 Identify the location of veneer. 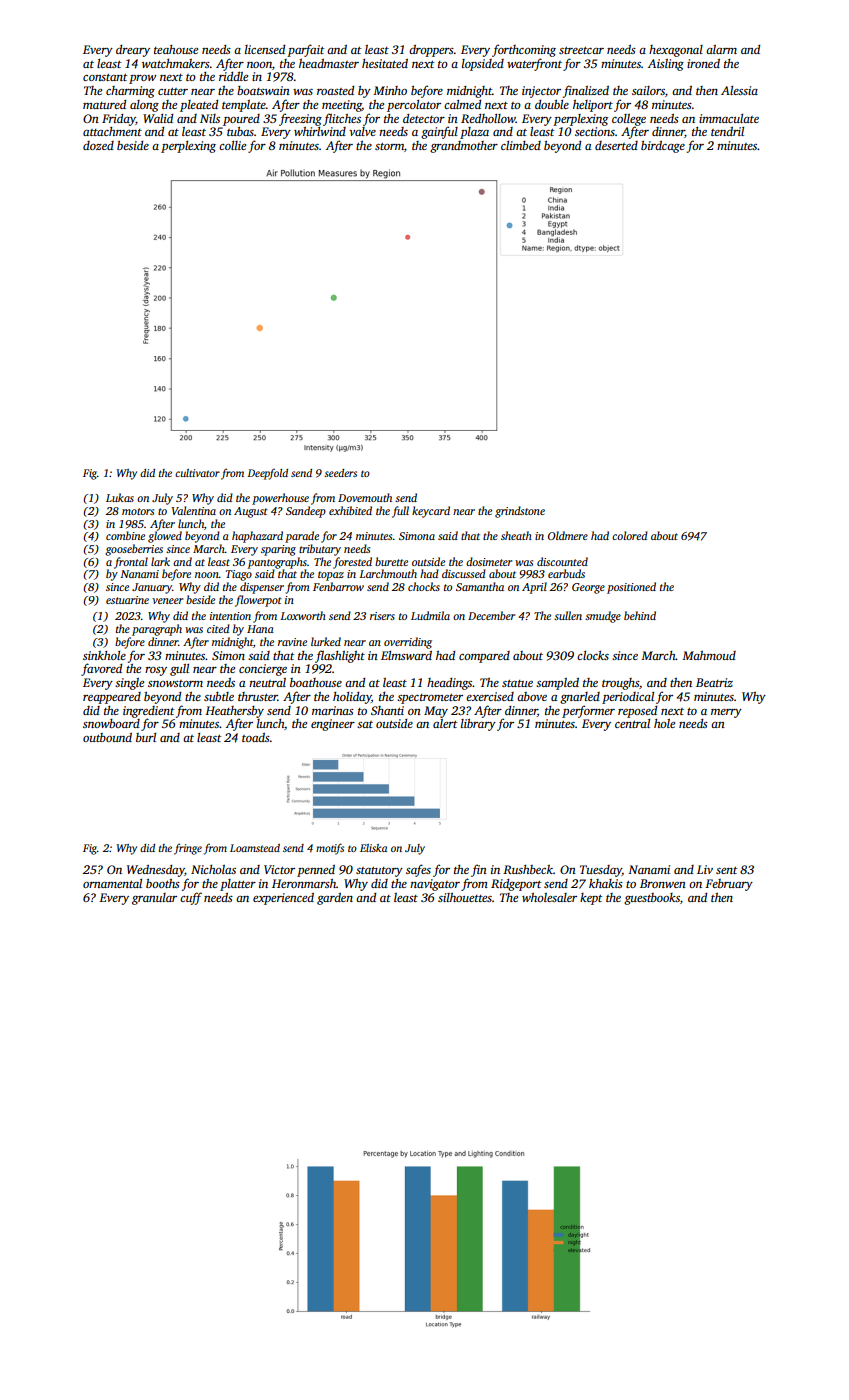
(167, 601).
